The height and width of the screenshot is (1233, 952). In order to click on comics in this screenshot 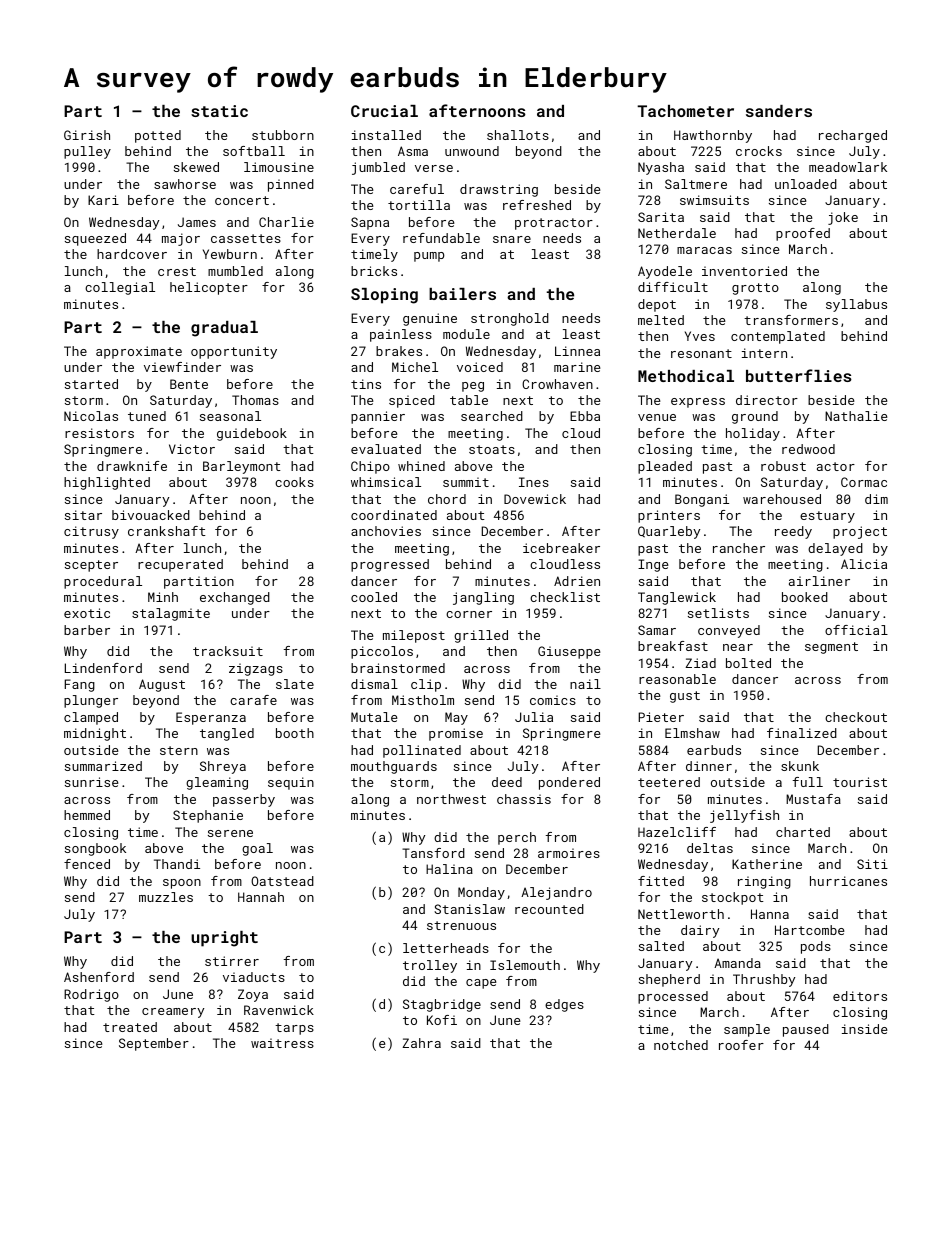, I will do `click(553, 700)`.
